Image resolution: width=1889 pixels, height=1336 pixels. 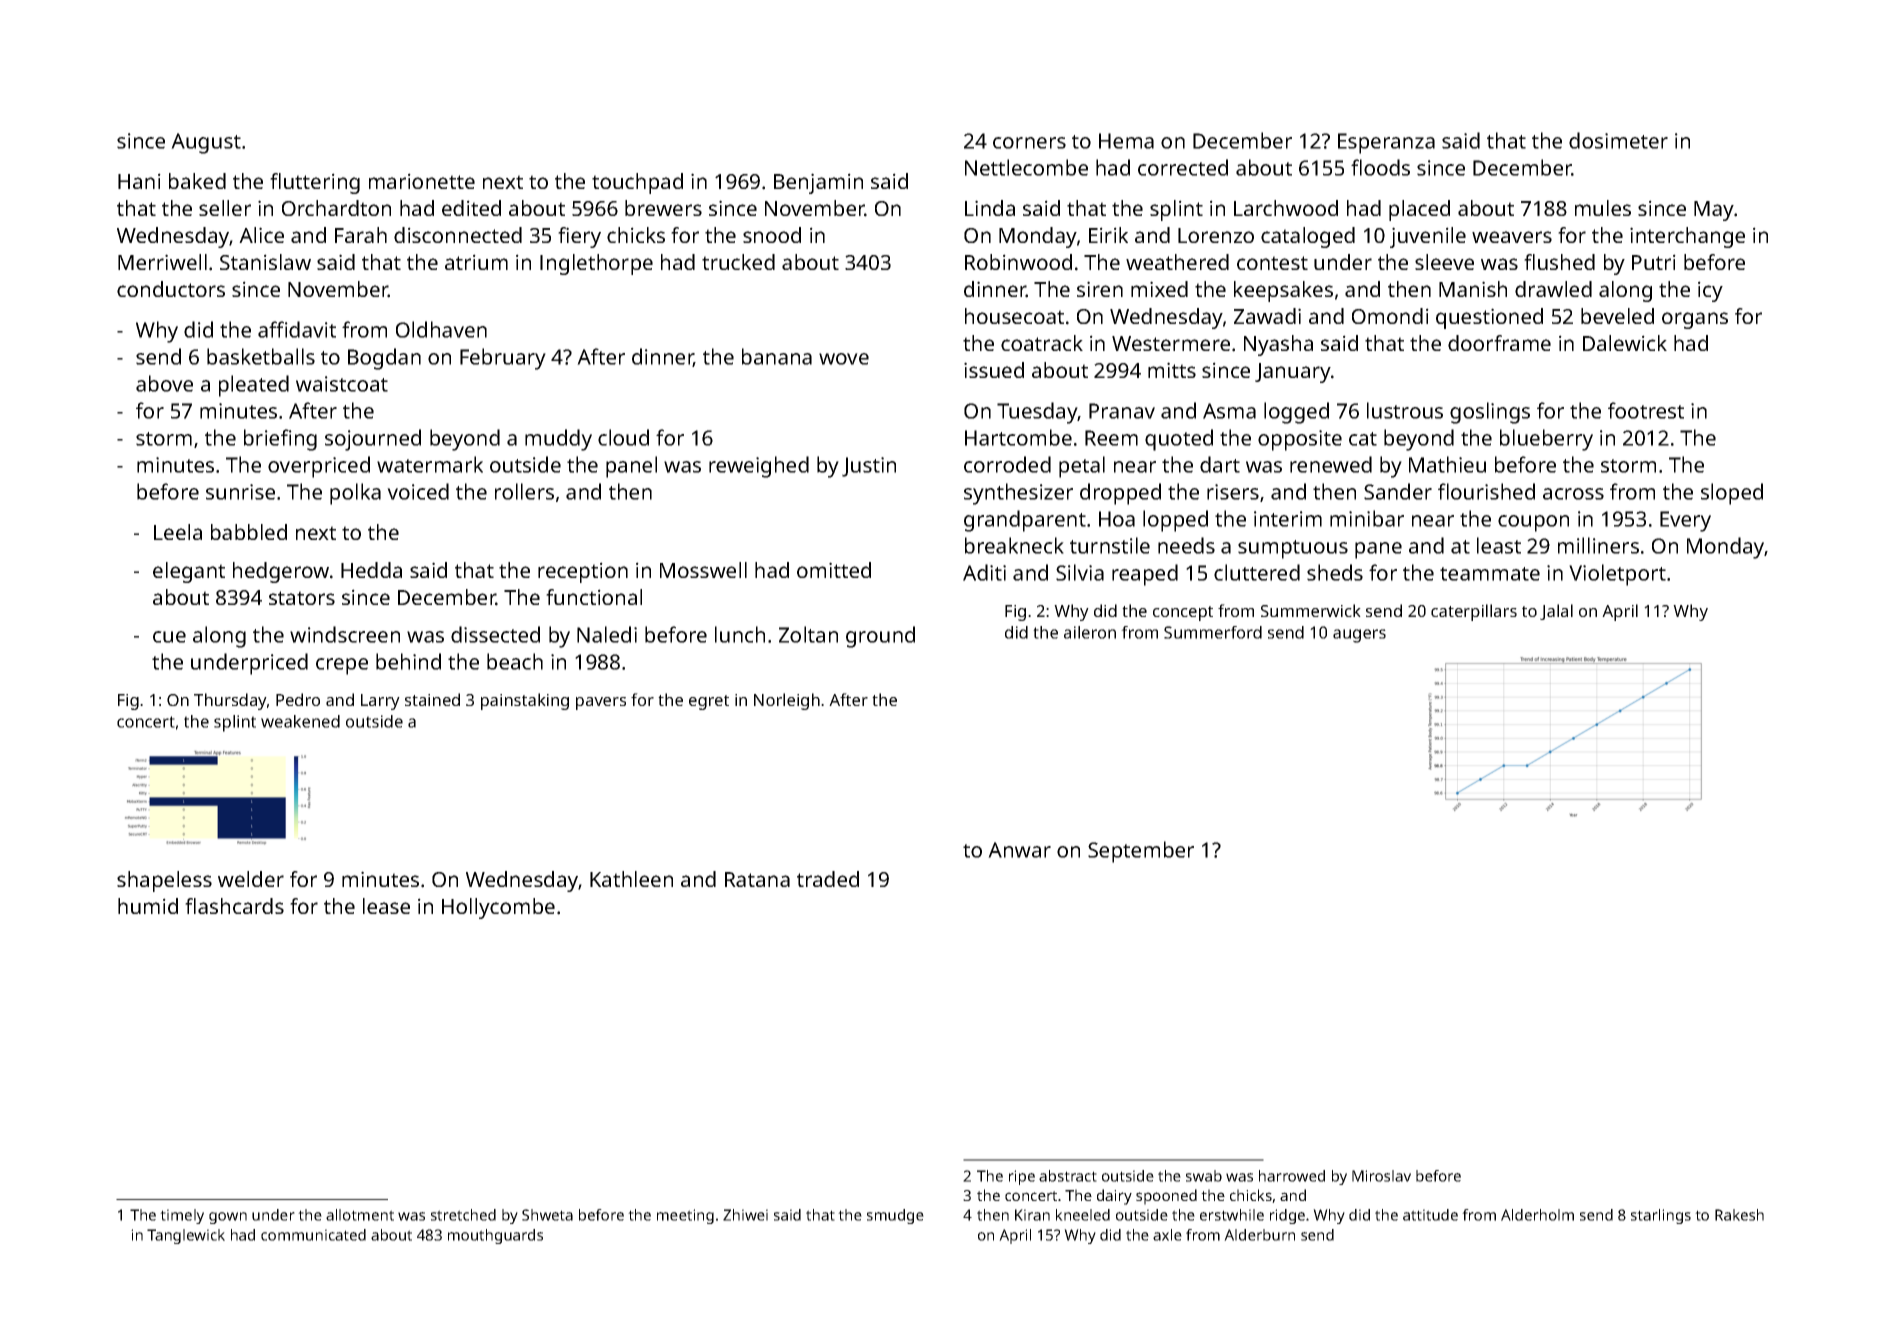 What do you see at coordinates (139, 181) in the page?
I see `Hani` at bounding box center [139, 181].
